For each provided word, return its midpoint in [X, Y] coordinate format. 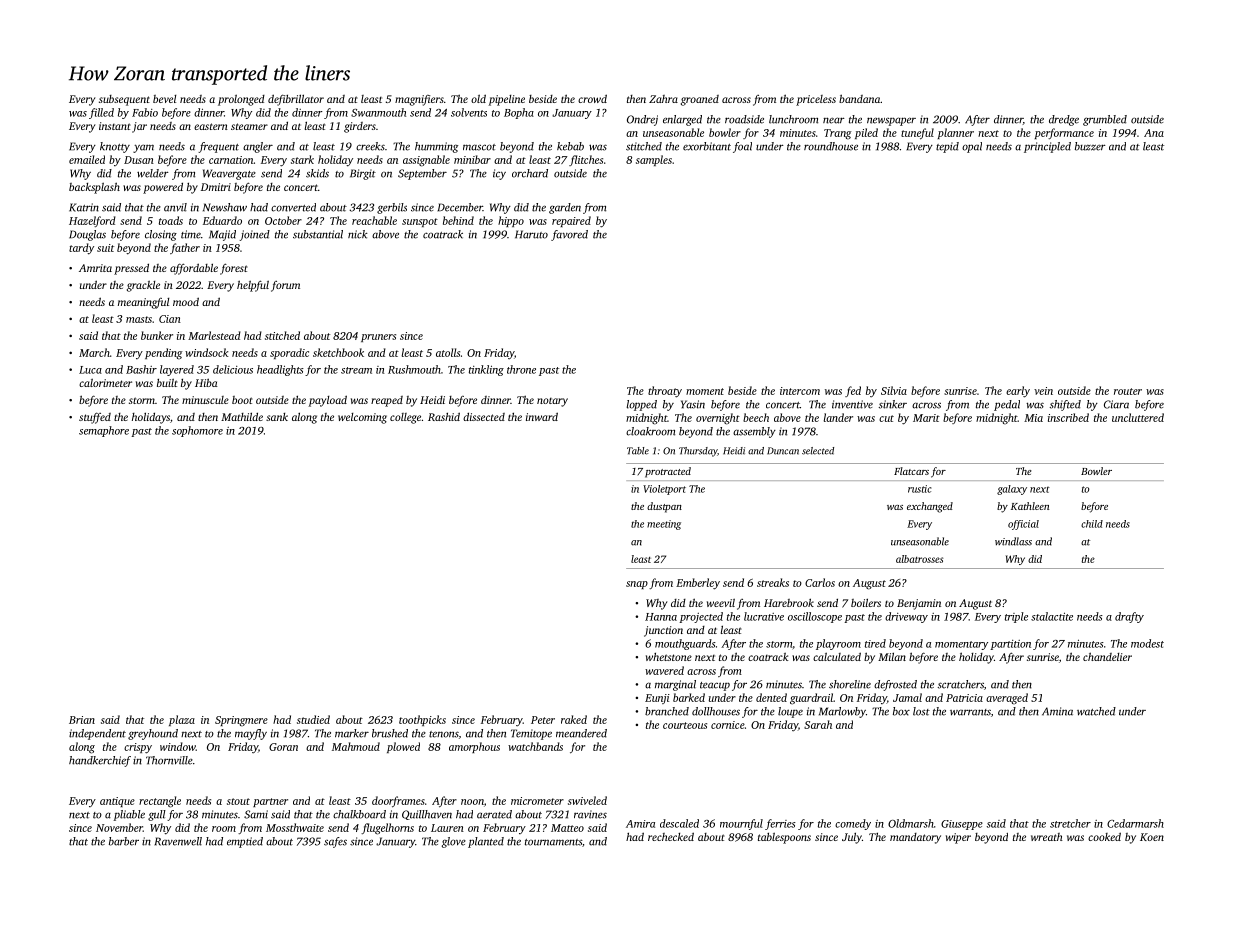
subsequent [124, 100]
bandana [859, 98]
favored [569, 235]
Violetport [664, 490]
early [1018, 392]
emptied [245, 842]
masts [139, 319]
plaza [182, 720]
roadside [744, 119]
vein [1043, 391]
